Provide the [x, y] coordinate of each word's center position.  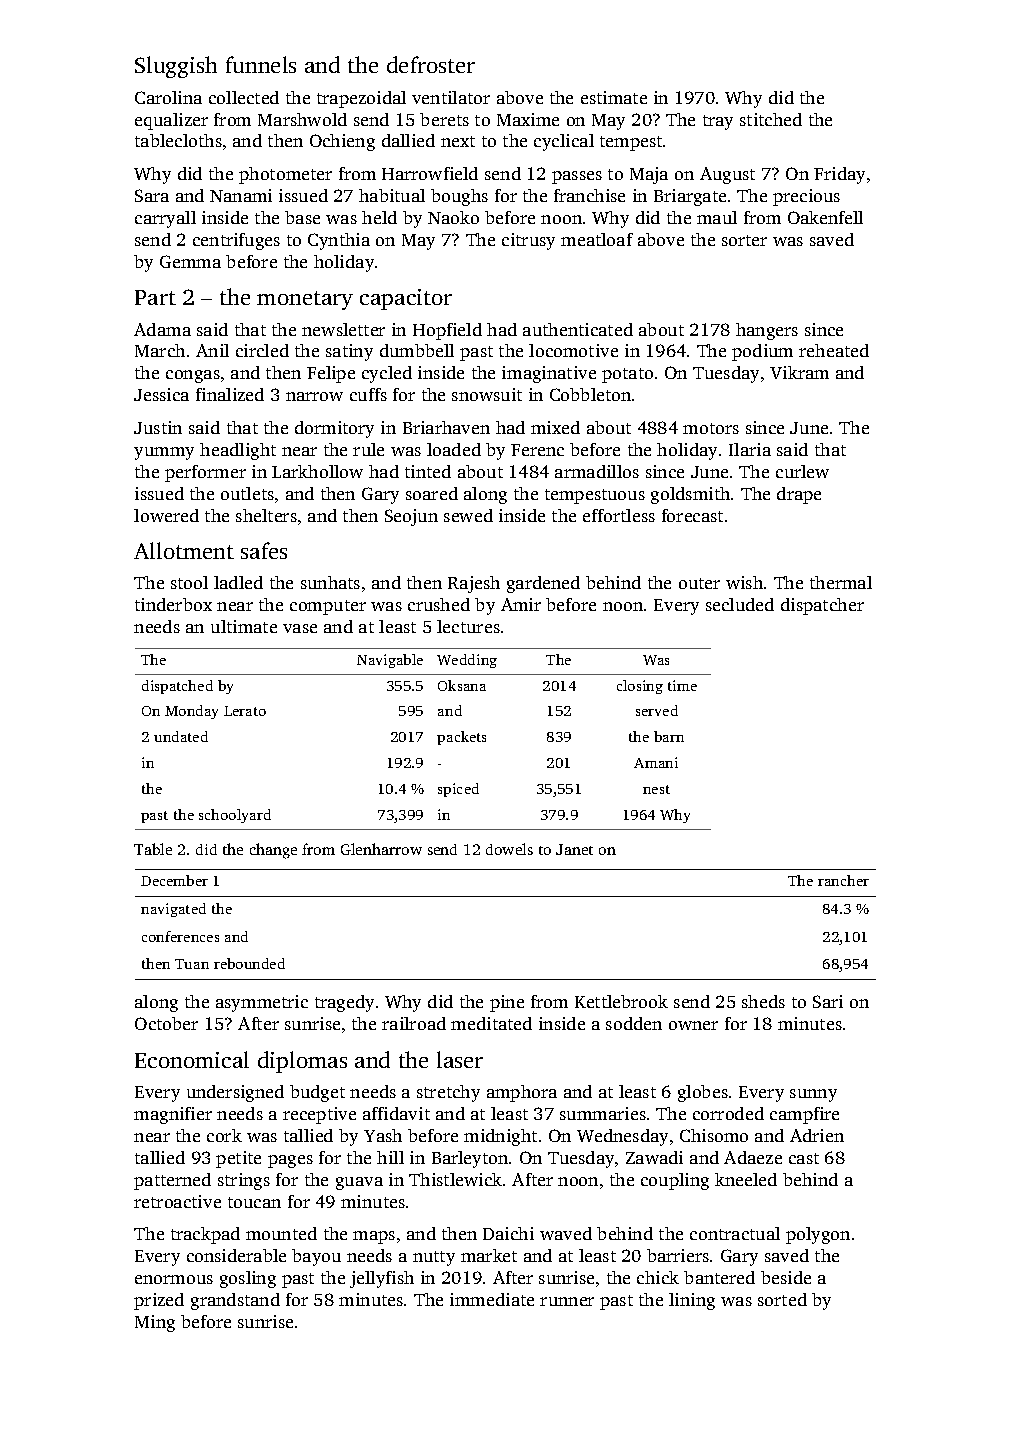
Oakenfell [825, 217]
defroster [431, 64]
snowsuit [487, 394]
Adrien [817, 1135]
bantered [719, 1277]
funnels [261, 64]
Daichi [508, 1233]
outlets [247, 493]
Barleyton [470, 1159]
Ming [155, 1323]
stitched [771, 119]
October [166, 1023]
